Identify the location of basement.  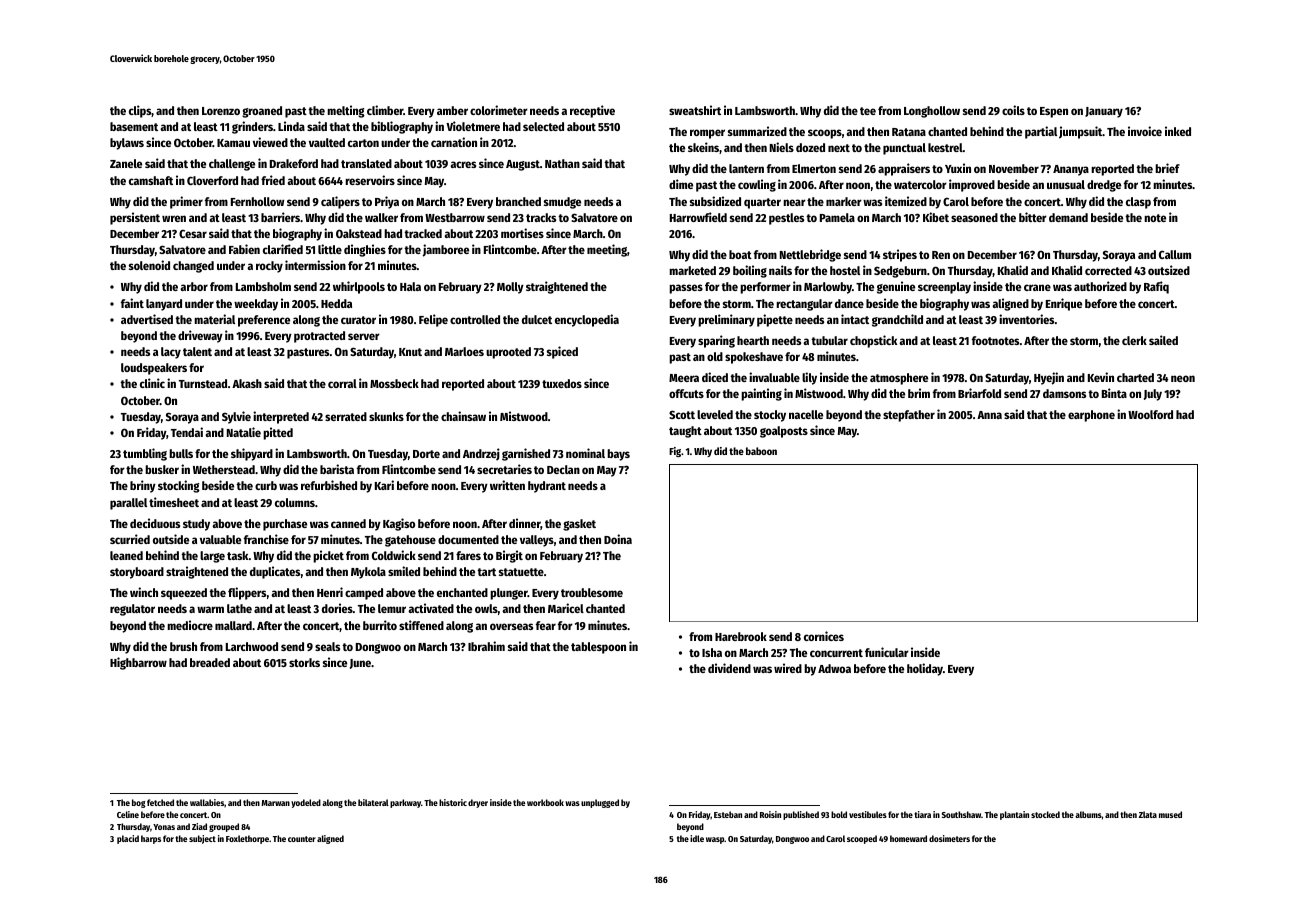
(134, 126).
